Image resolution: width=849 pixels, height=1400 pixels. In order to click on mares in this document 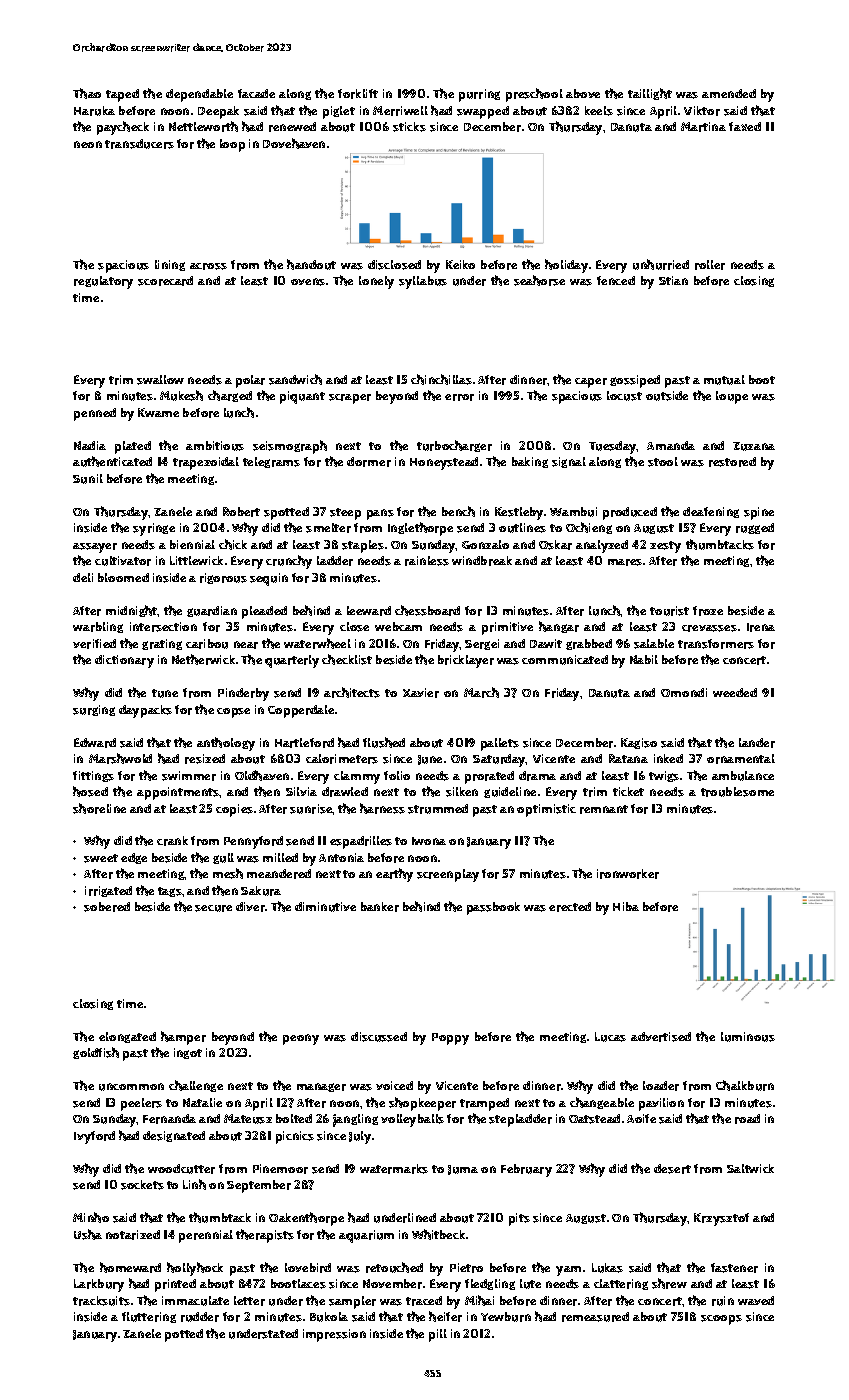, I will do `click(625, 562)`.
